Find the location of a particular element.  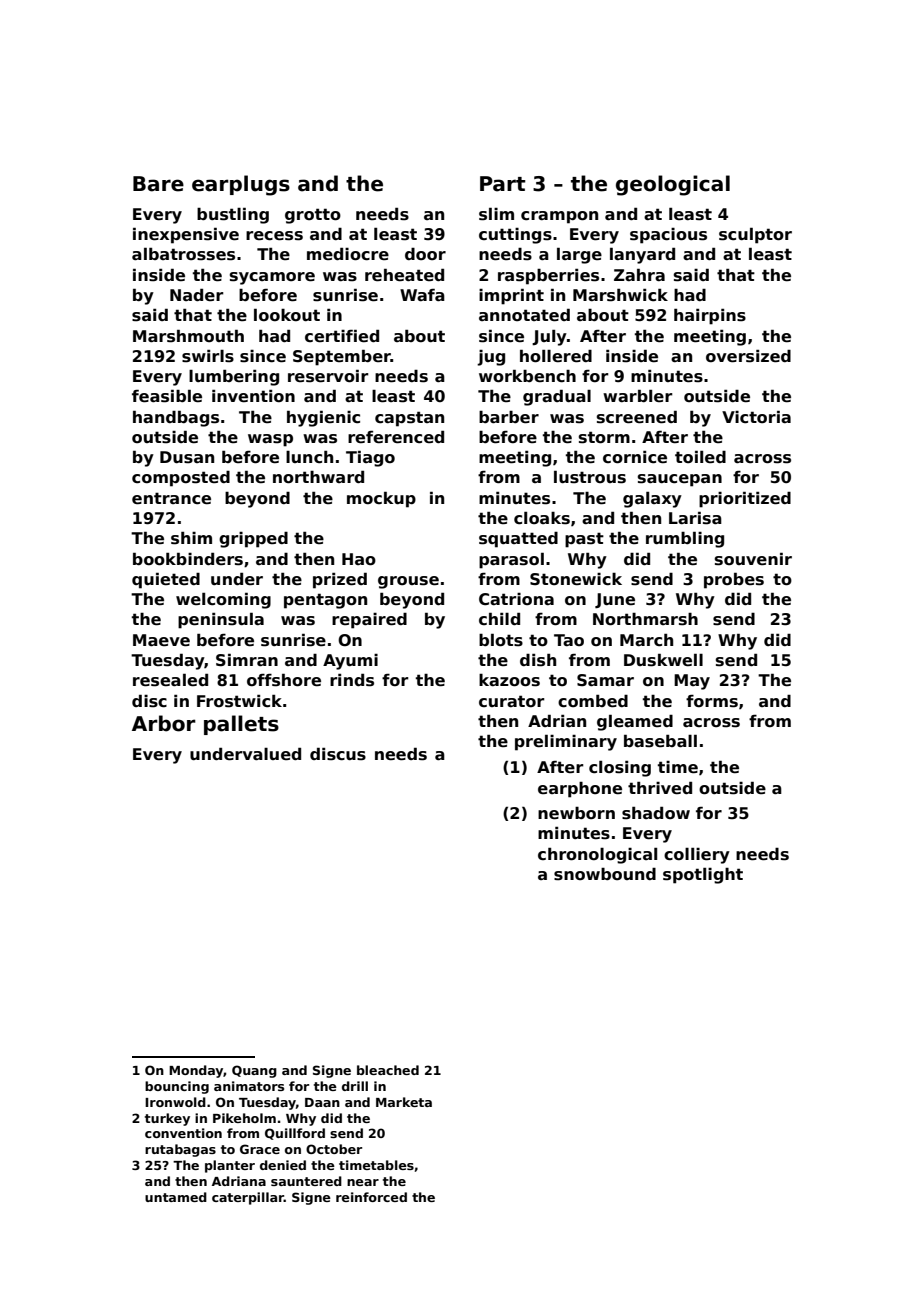

Marketa is located at coordinates (404, 1102).
